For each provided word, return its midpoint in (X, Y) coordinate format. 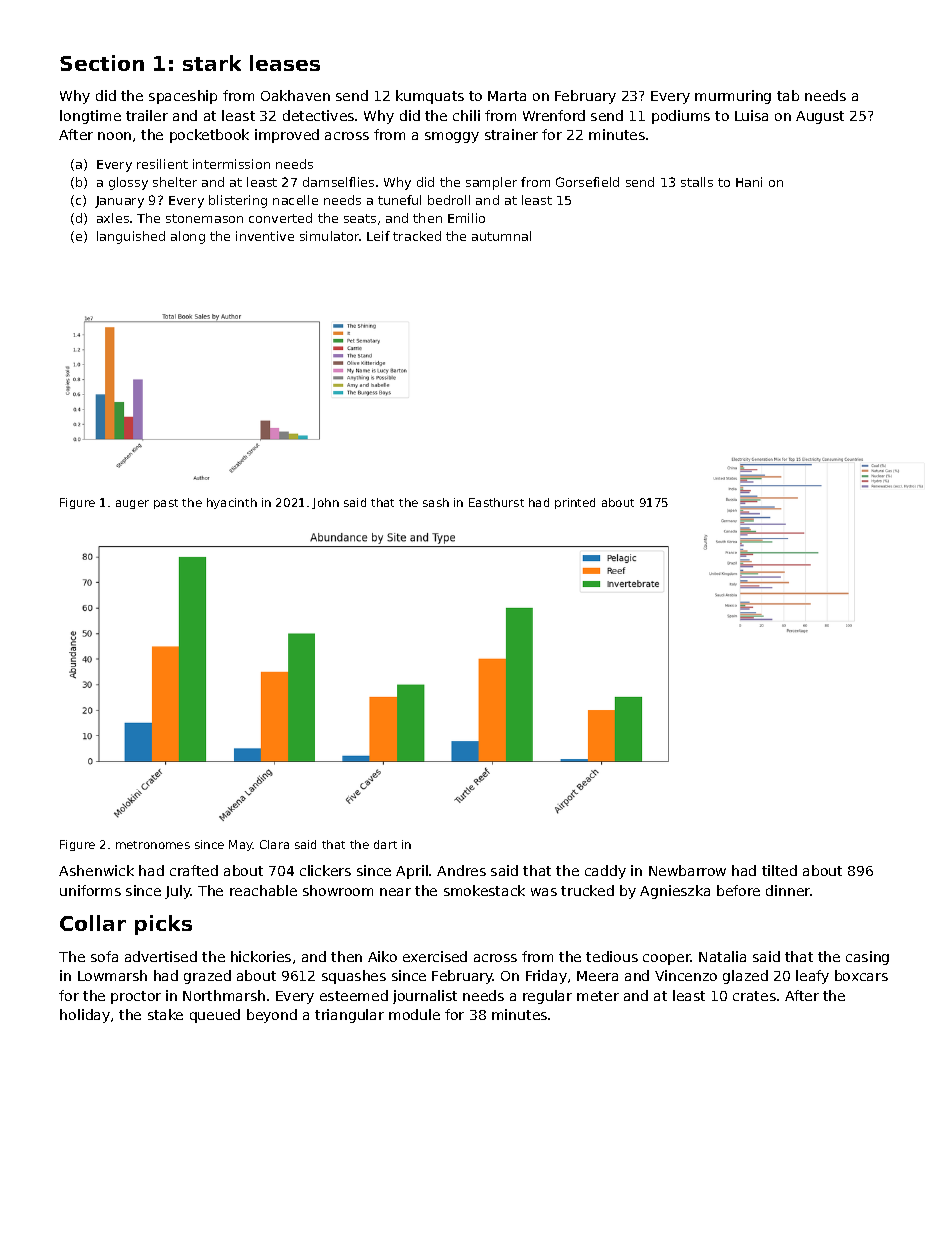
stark (212, 63)
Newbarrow (687, 870)
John (325, 503)
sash (436, 502)
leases (285, 63)
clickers (325, 870)
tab (788, 95)
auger (132, 504)
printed (575, 503)
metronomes (153, 845)
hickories (261, 956)
